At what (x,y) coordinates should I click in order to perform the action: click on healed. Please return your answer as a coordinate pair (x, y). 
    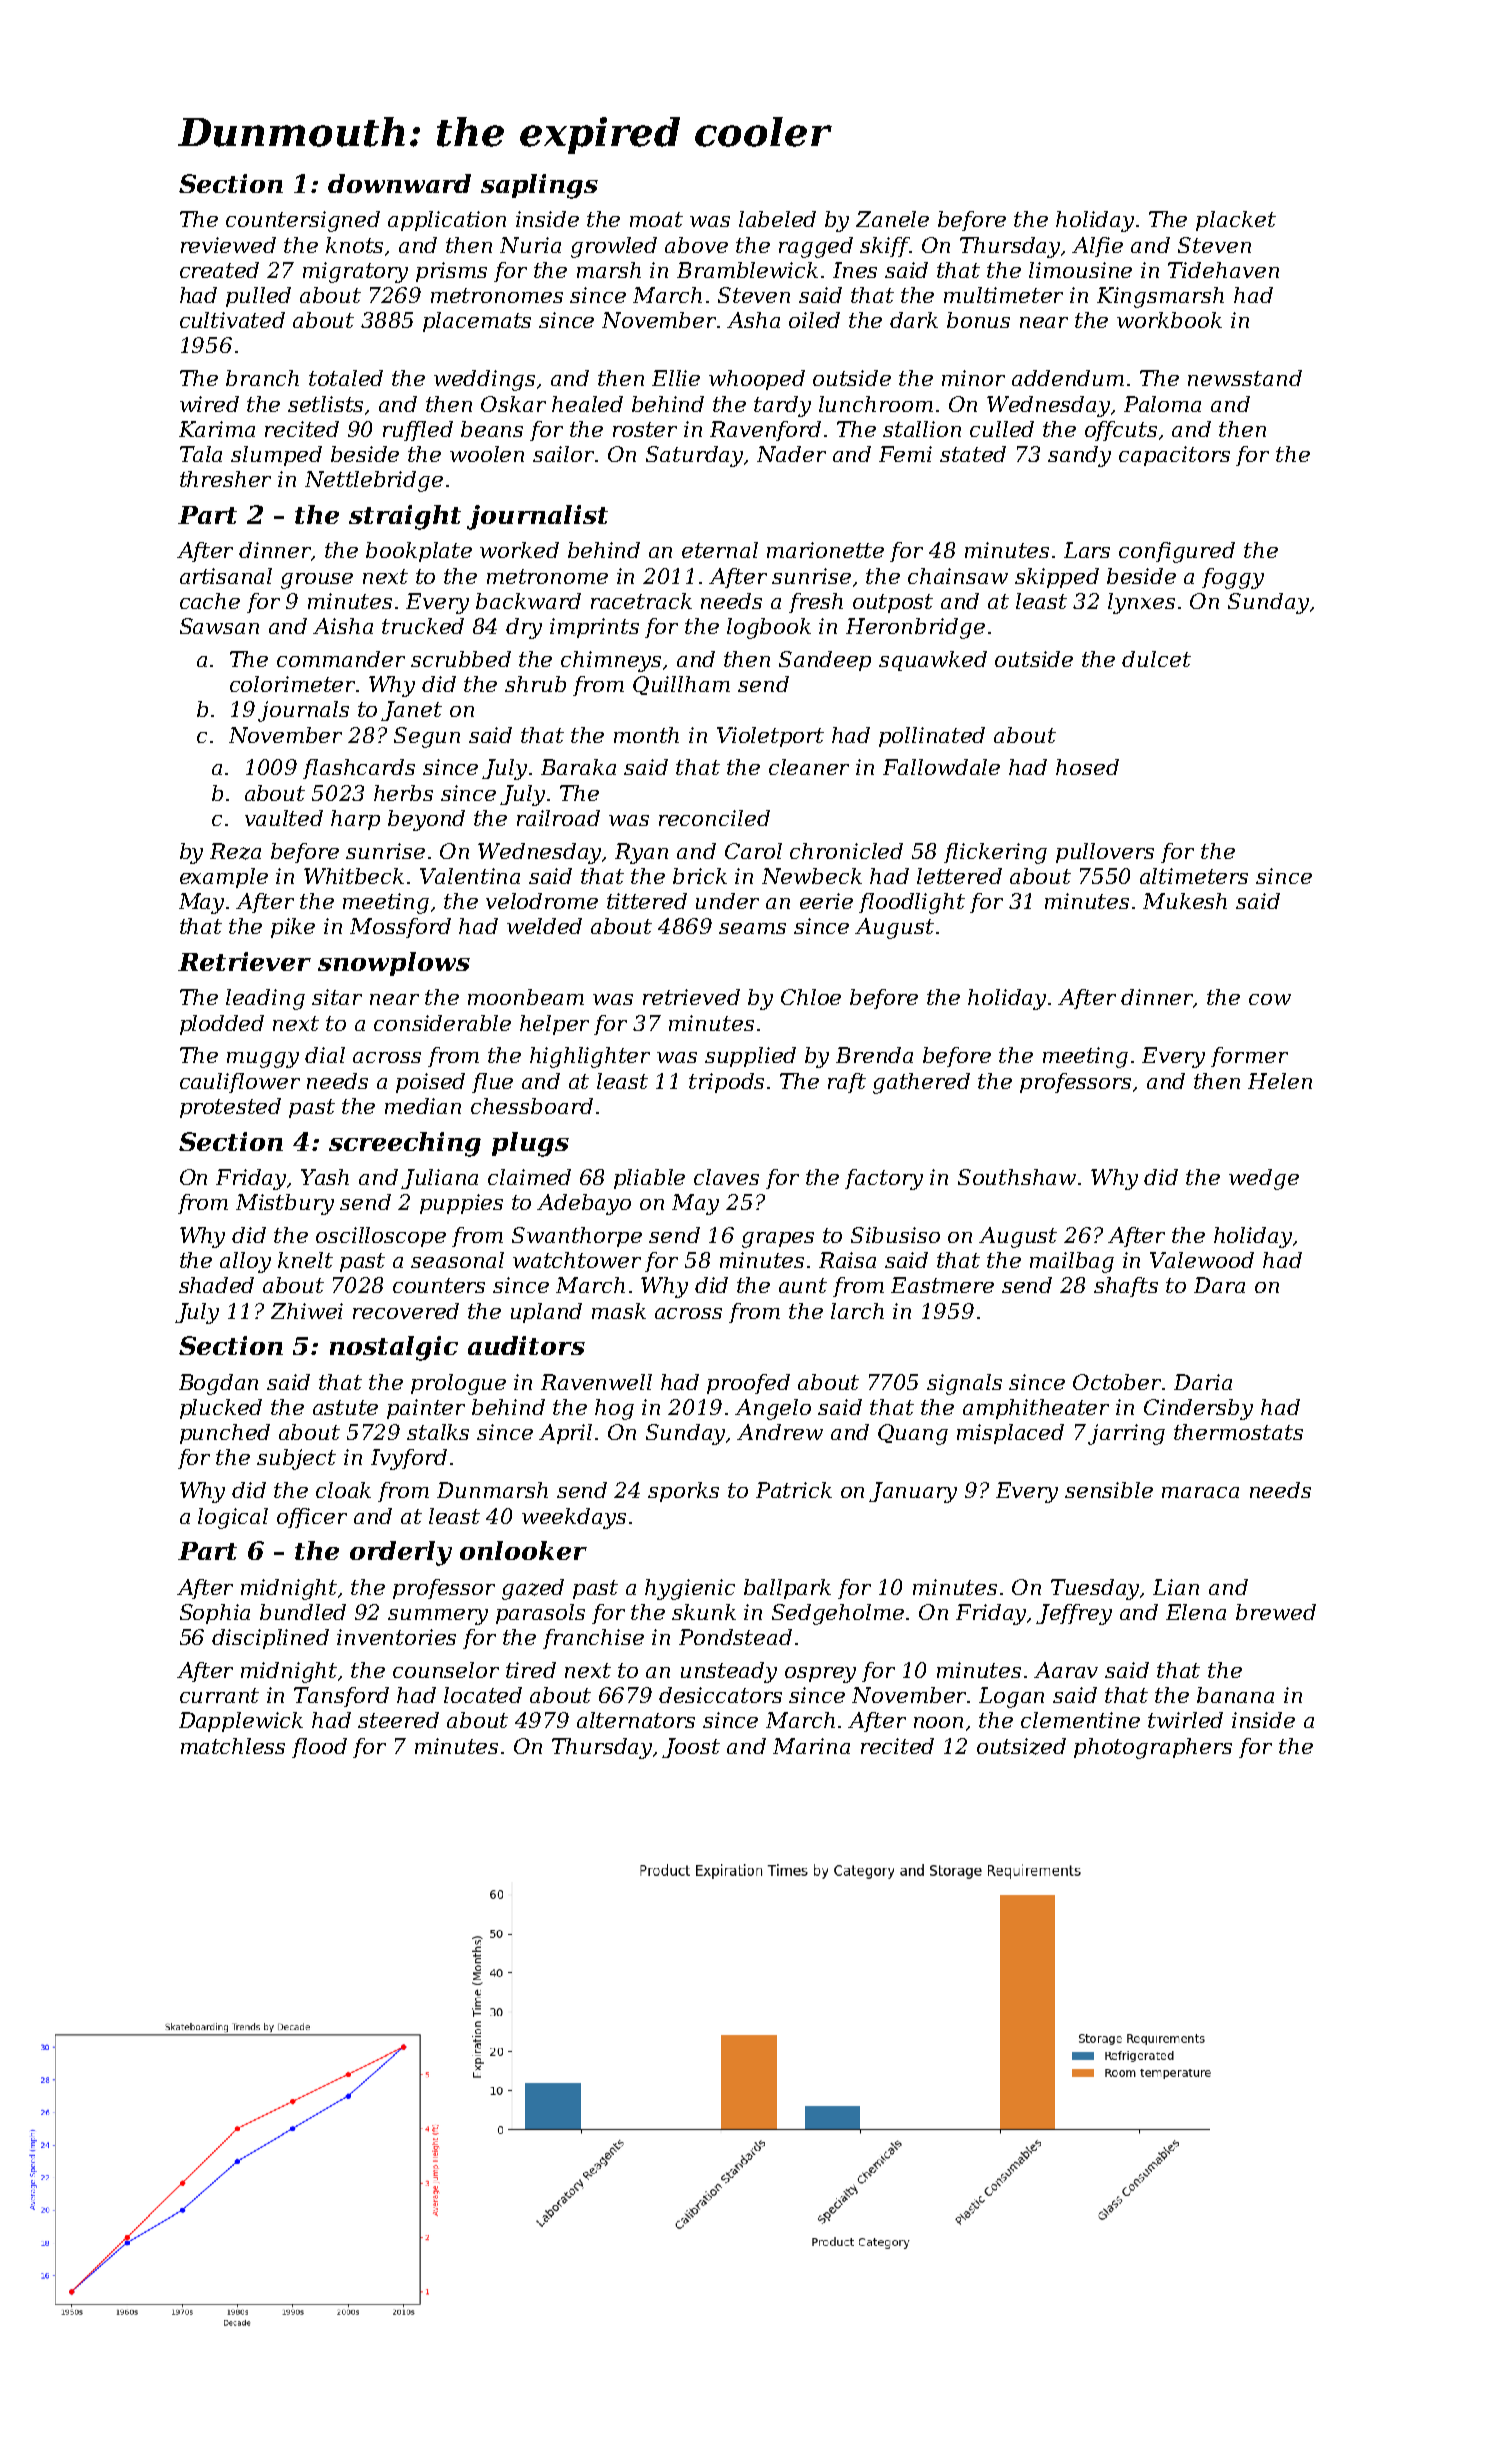
    Looking at the image, I should click on (587, 404).
